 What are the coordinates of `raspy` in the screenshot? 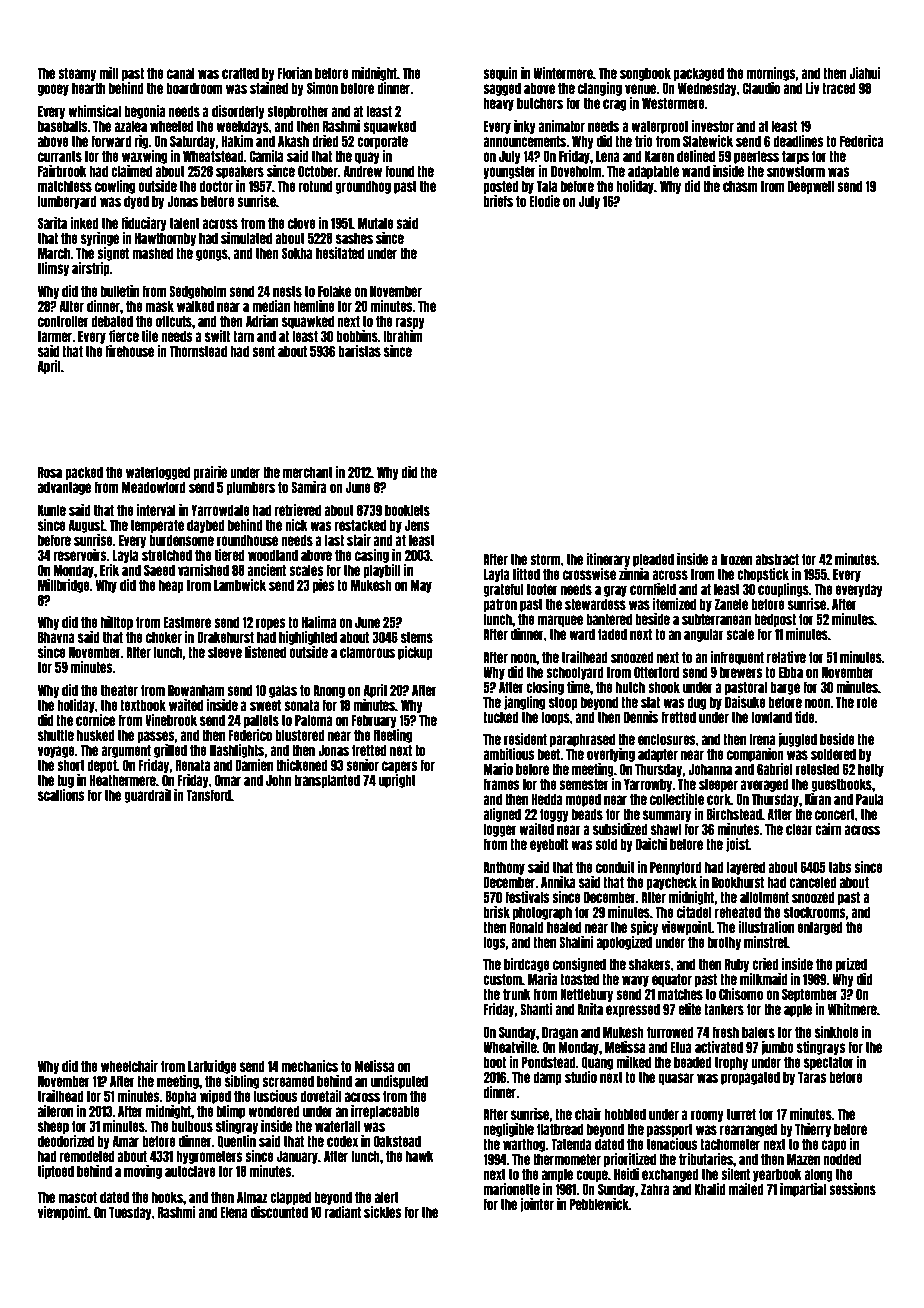 It's located at (410, 323).
